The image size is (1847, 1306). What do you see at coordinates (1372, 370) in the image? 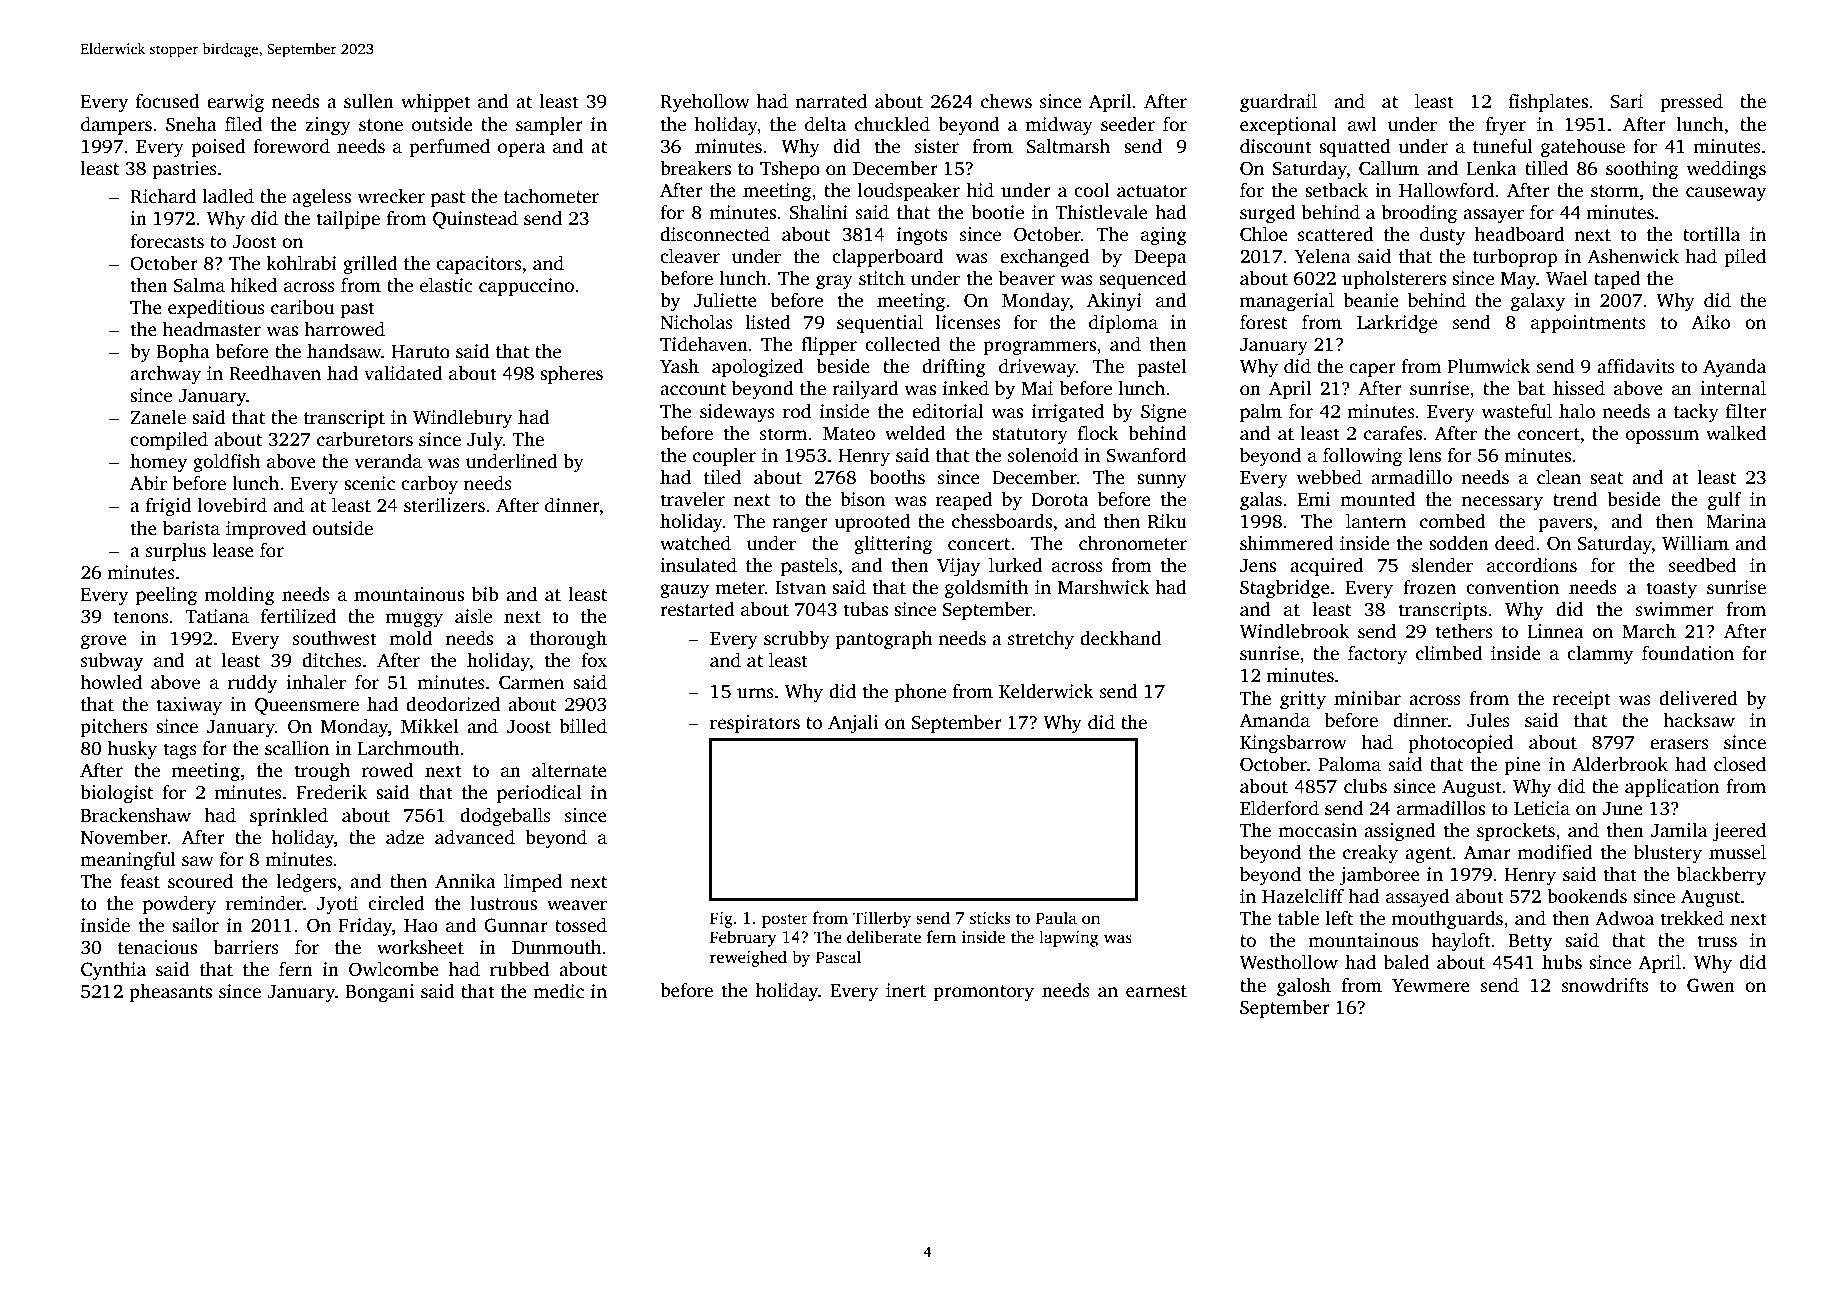
I see `caper` at bounding box center [1372, 370].
